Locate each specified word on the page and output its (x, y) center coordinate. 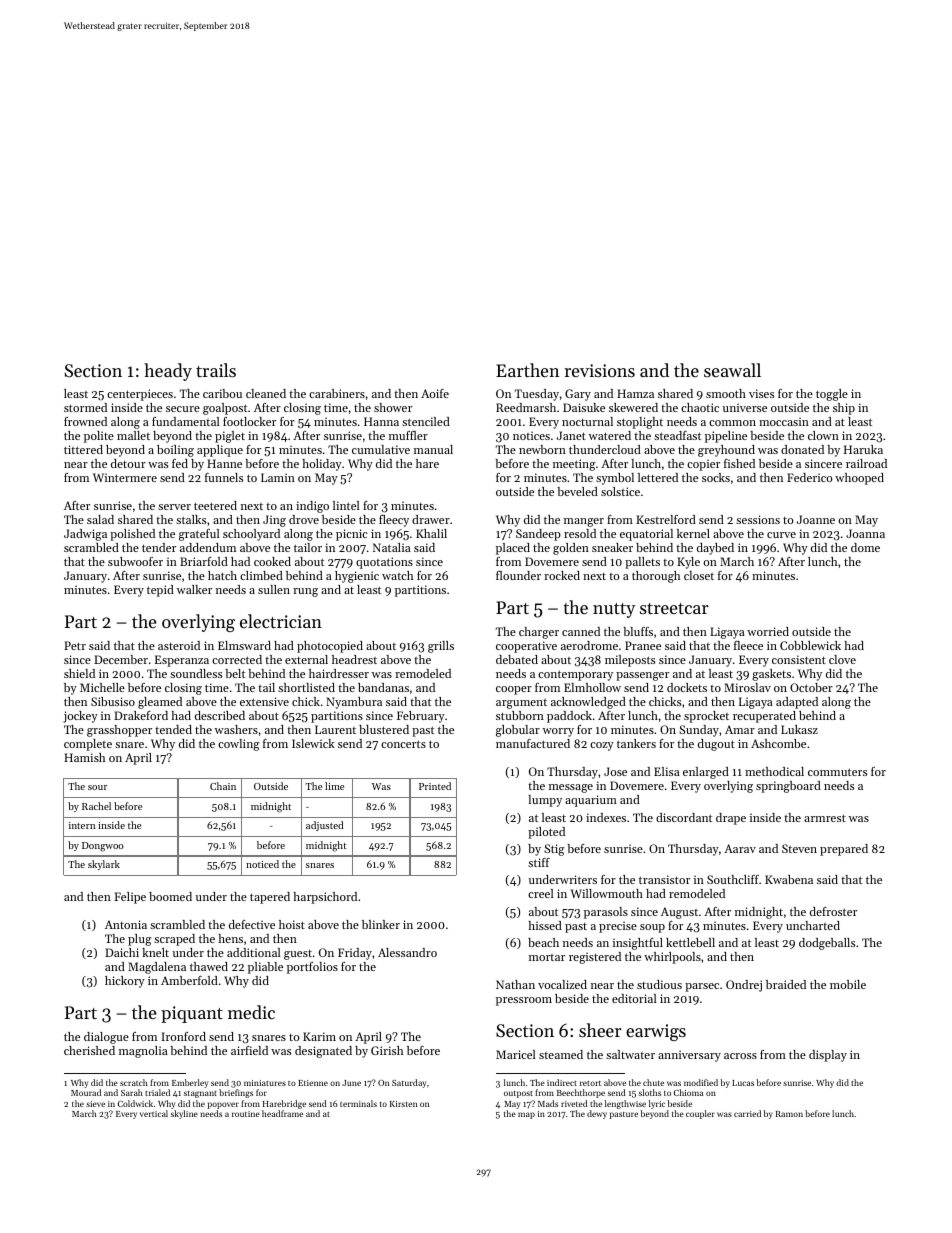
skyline (184, 1114)
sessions (758, 519)
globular (518, 731)
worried (768, 631)
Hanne (224, 463)
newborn (542, 449)
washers (236, 729)
